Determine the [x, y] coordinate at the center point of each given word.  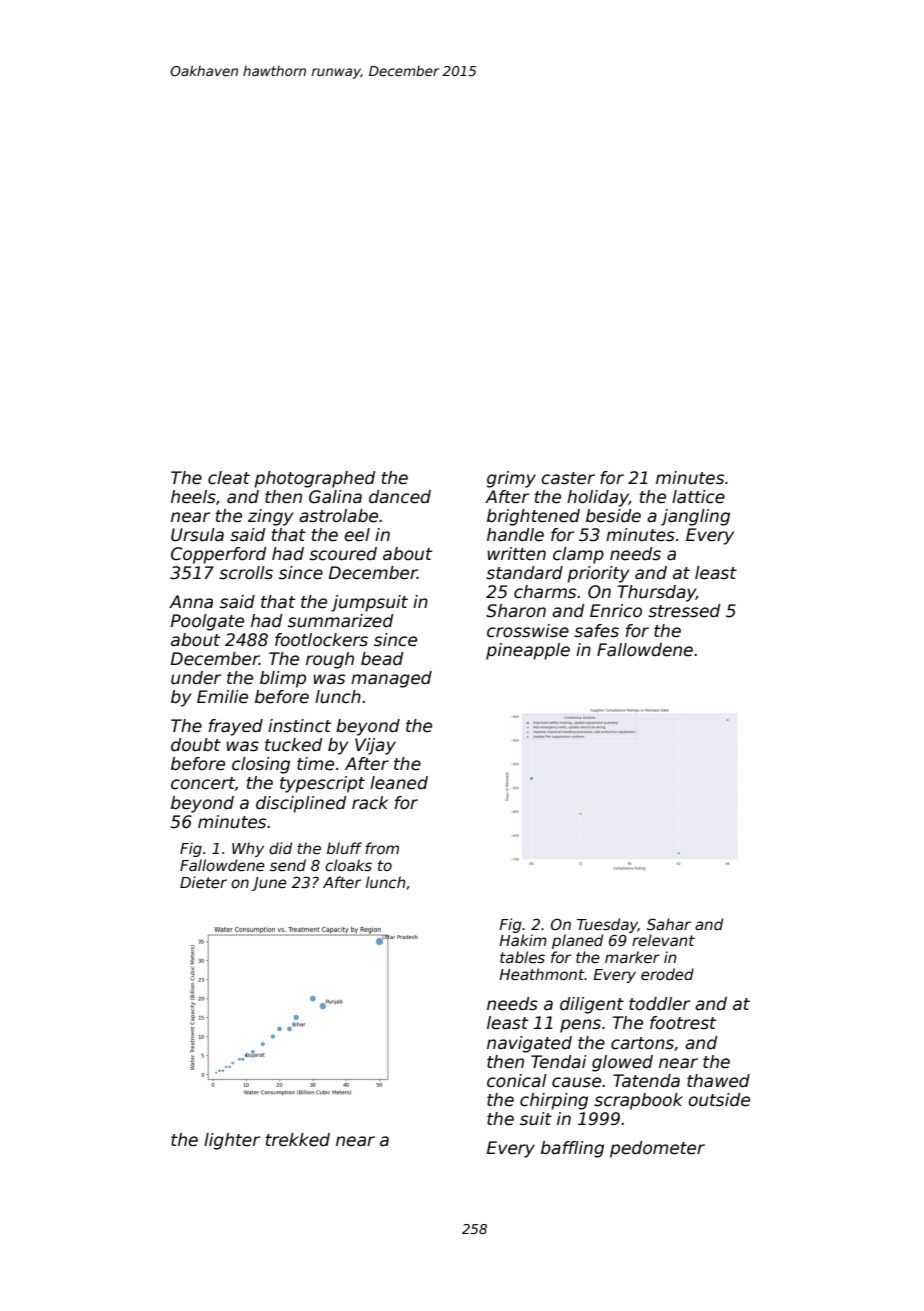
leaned [399, 783]
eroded [667, 974]
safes [596, 631]
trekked [297, 1140]
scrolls [246, 573]
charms [545, 592]
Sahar [669, 924]
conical [517, 1081]
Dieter [203, 882]
